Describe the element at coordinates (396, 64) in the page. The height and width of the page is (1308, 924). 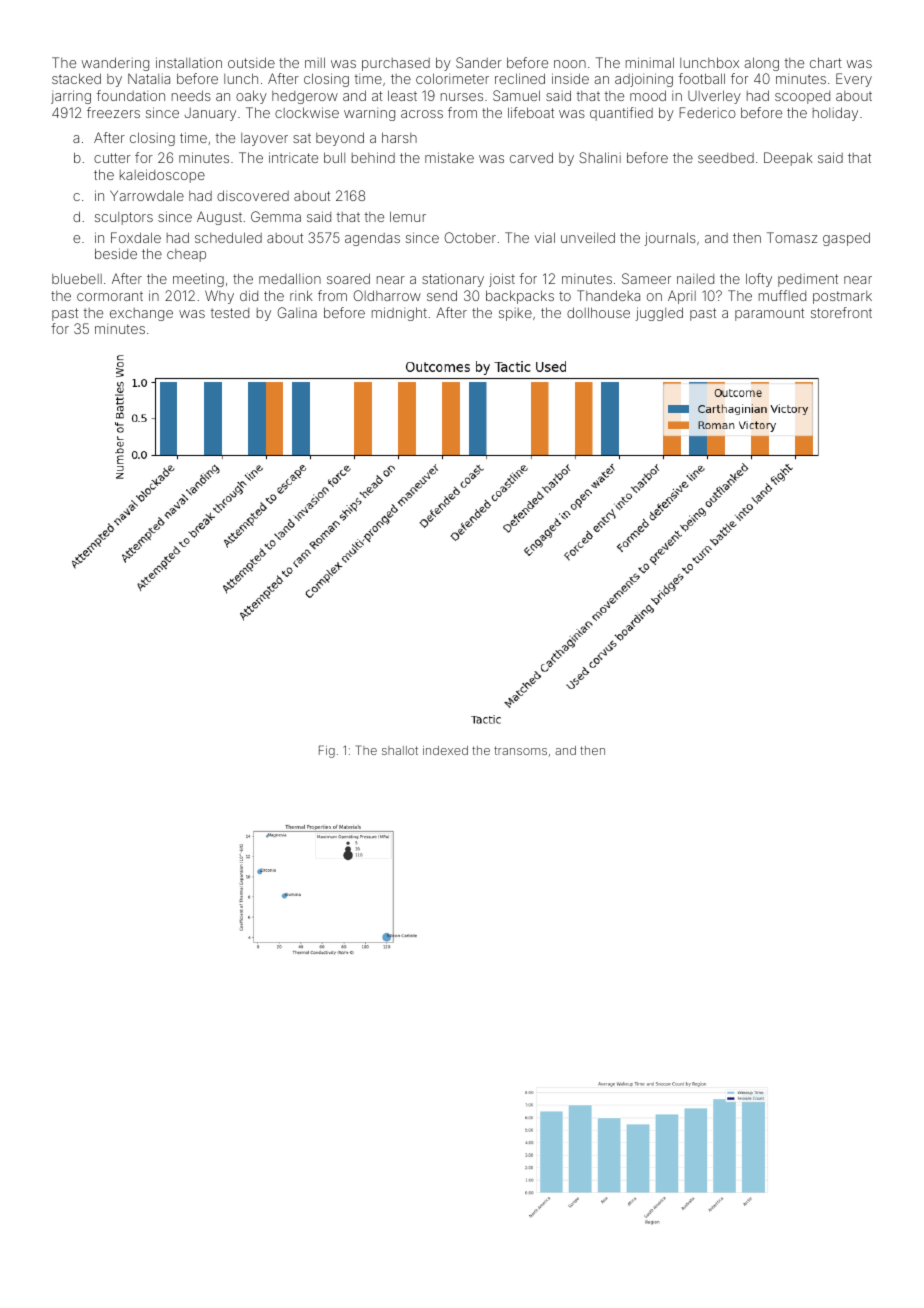
I see `purchased` at that location.
